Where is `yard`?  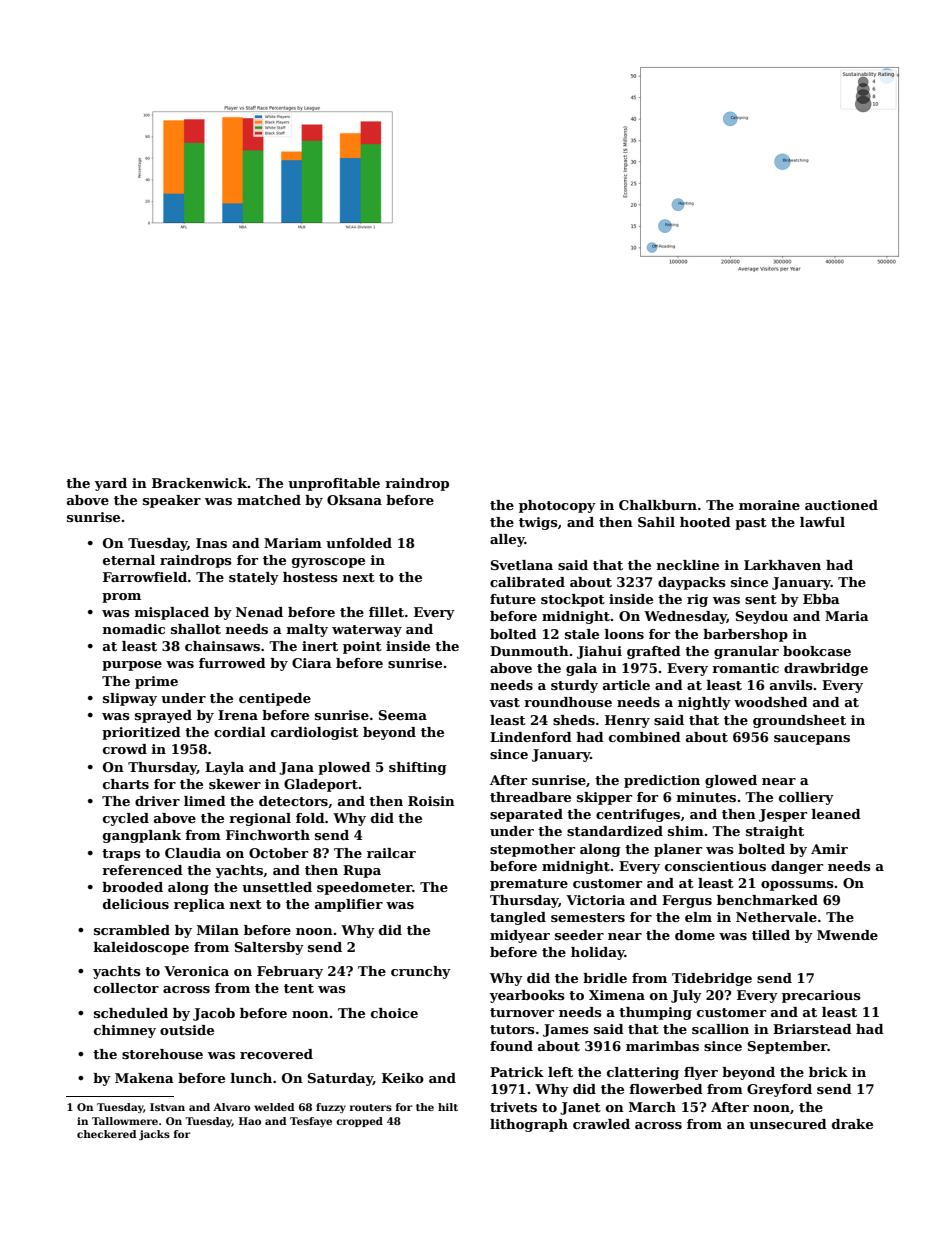
yard is located at coordinates (111, 484).
